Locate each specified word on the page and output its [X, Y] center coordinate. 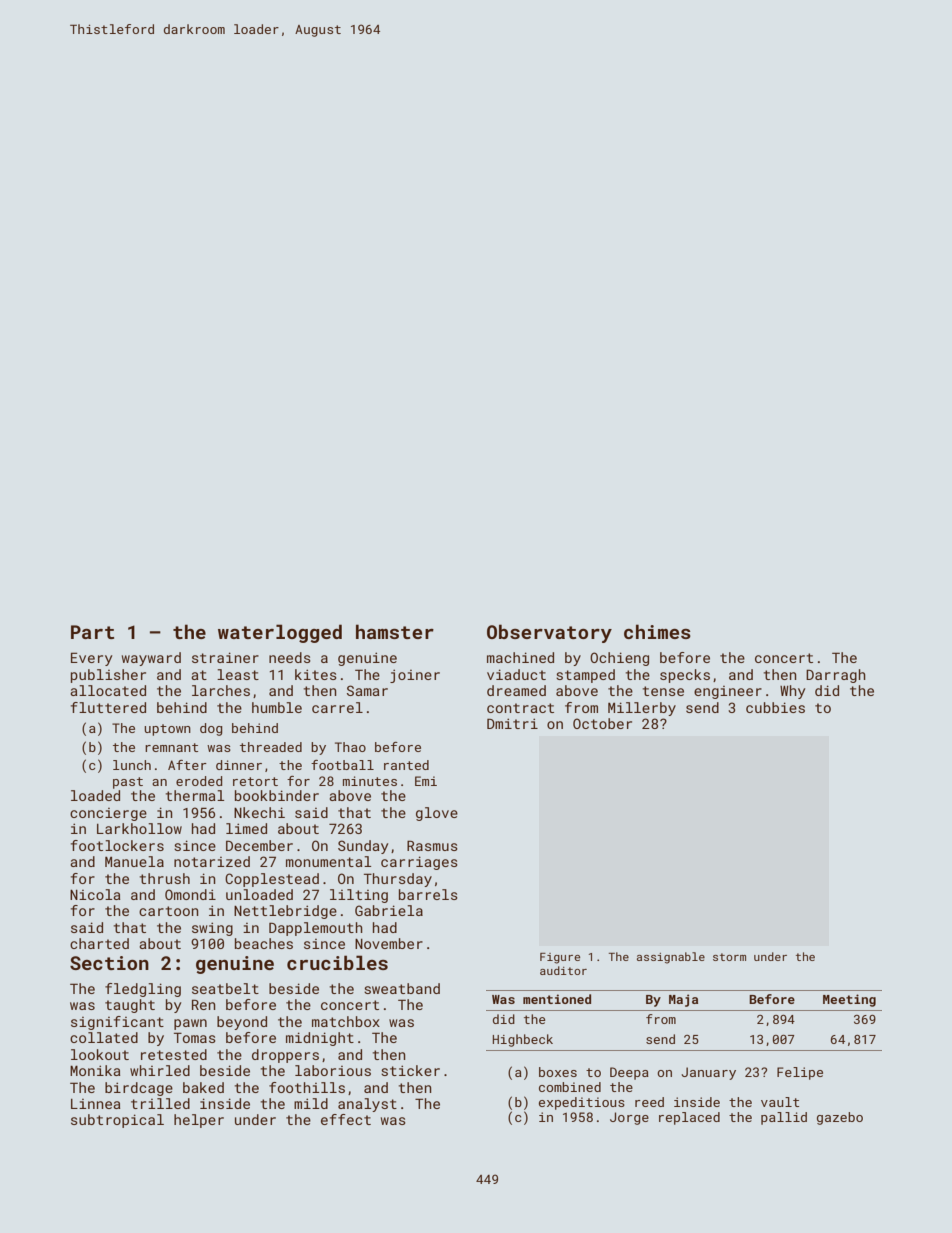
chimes [657, 631]
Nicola [95, 894]
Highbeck [523, 1040]
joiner [415, 676]
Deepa [629, 1073]
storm [729, 957]
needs [290, 657]
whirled [160, 1070]
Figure [560, 958]
